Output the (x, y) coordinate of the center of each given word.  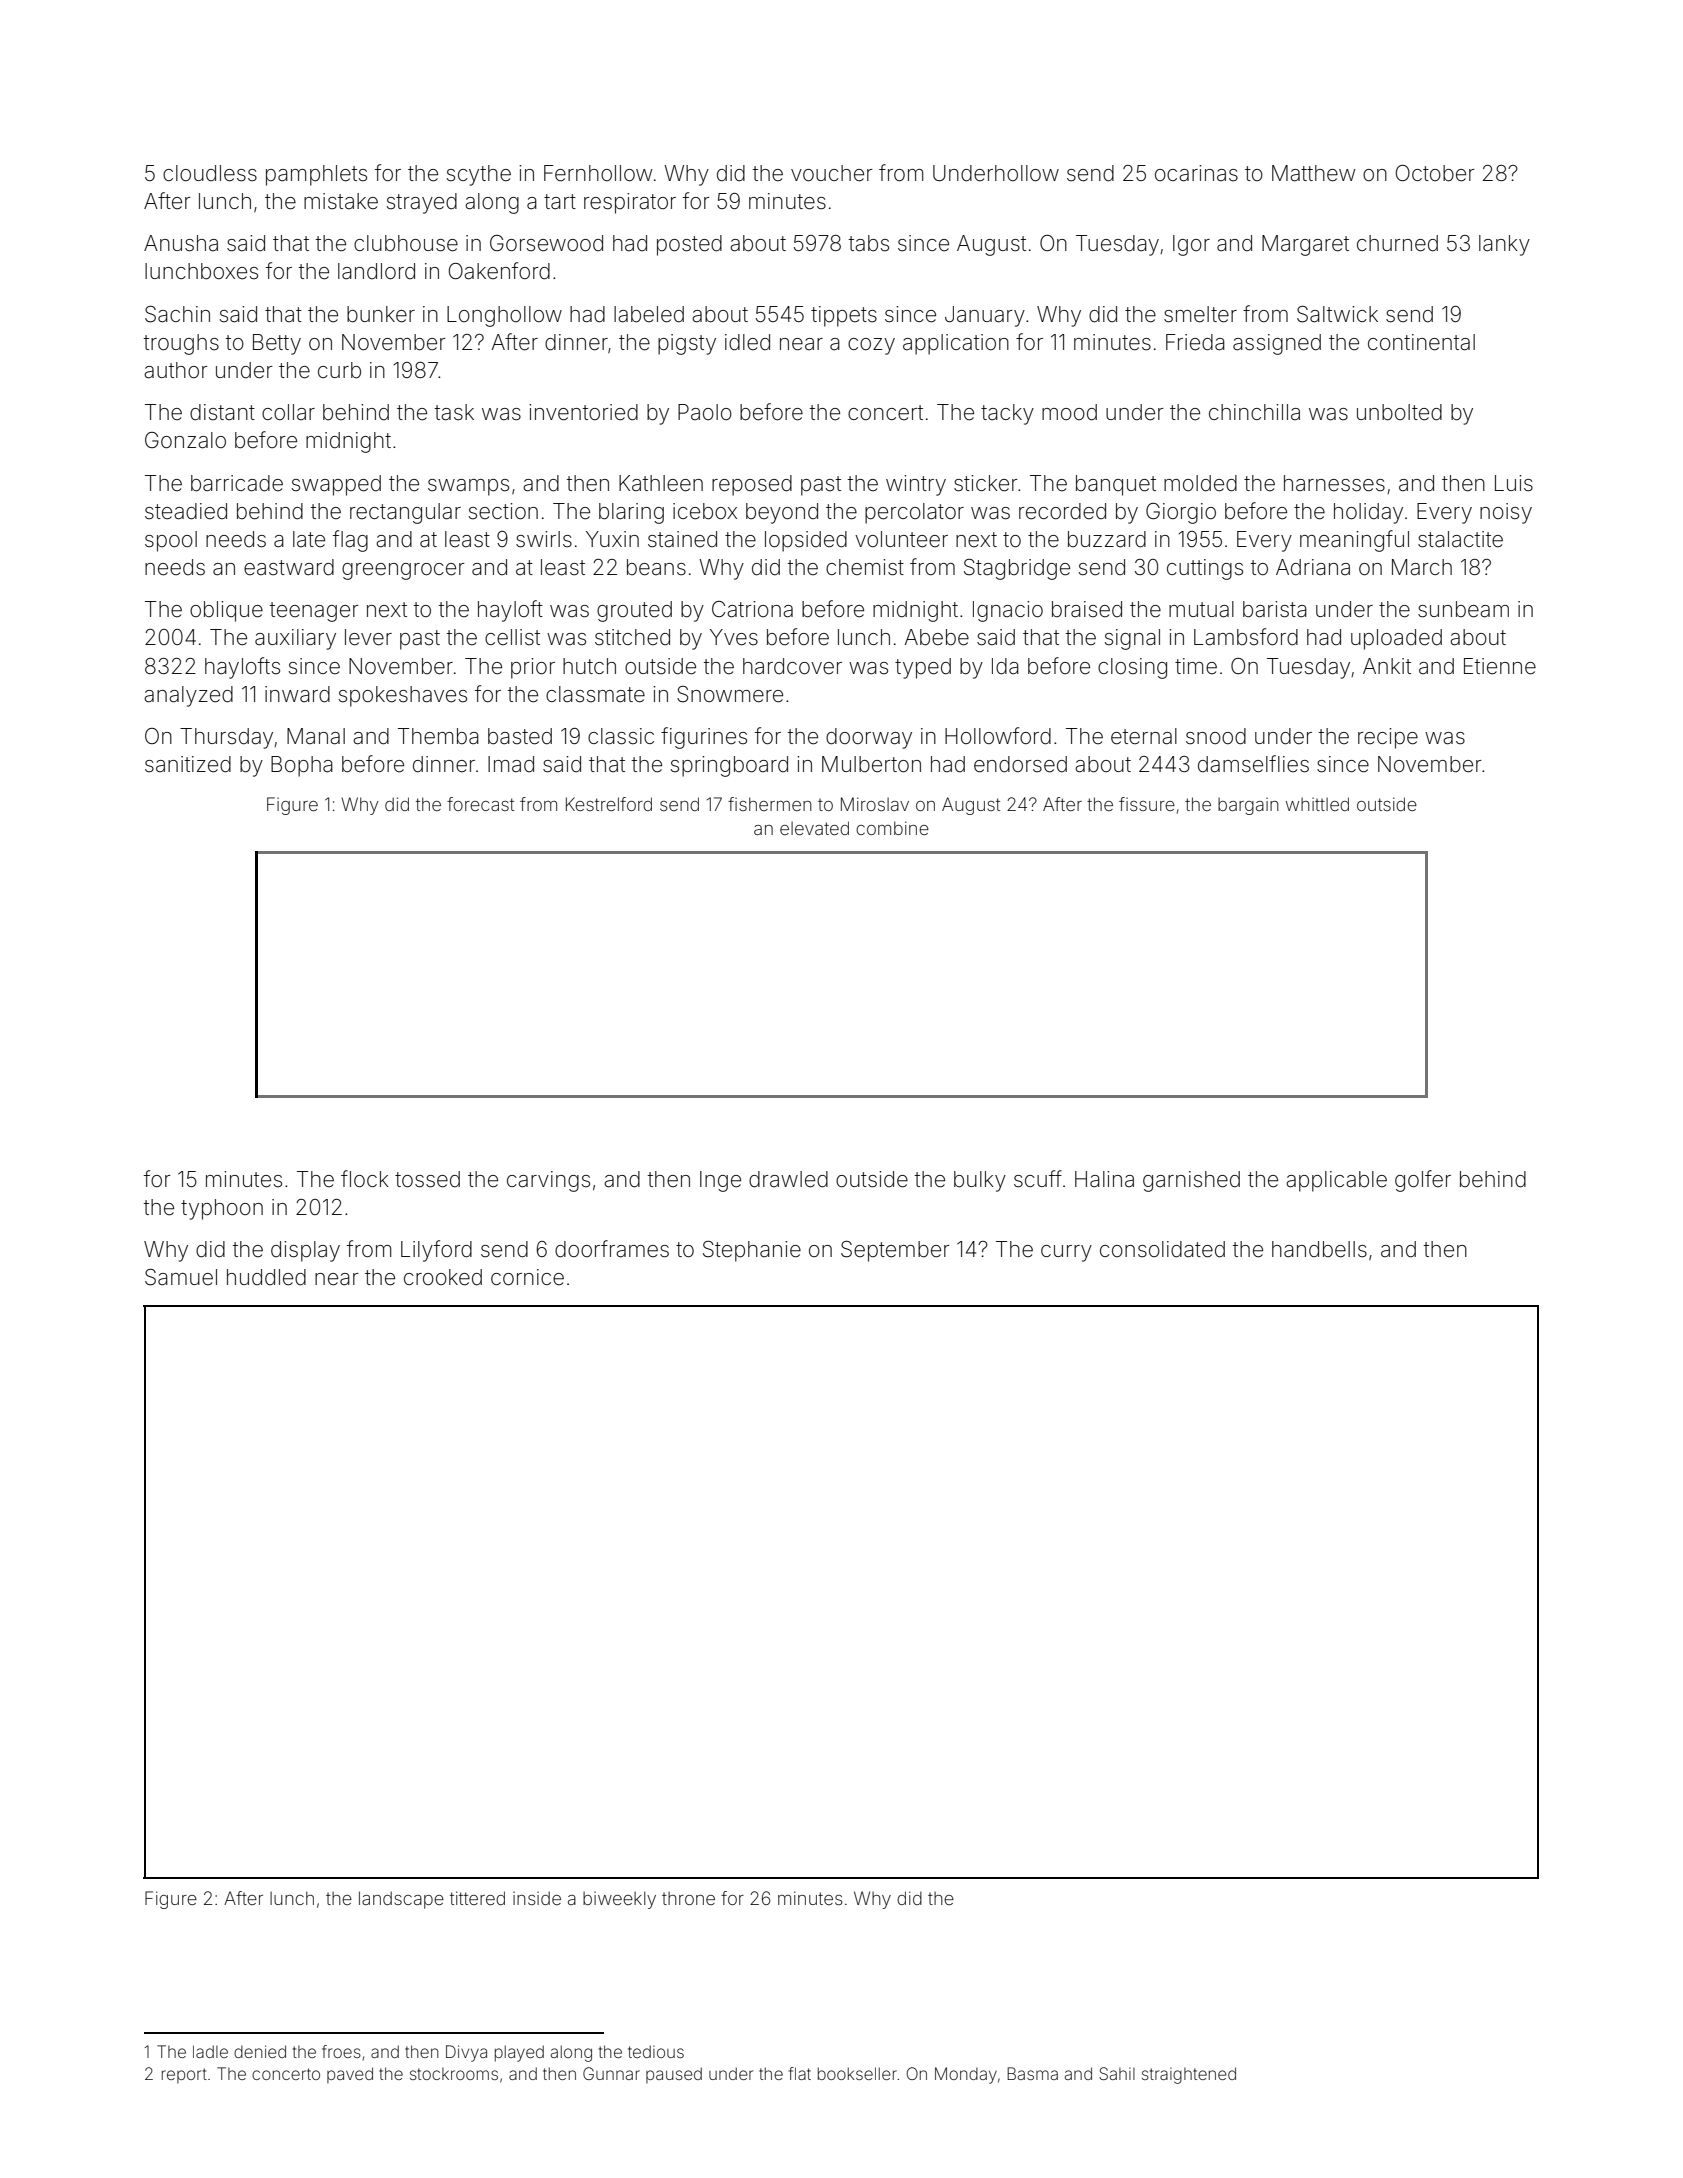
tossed (427, 1179)
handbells (1319, 1249)
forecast (480, 804)
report (184, 2075)
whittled (1317, 804)
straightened (1189, 2075)
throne (688, 1898)
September (895, 1251)
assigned (1277, 344)
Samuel (181, 1277)
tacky (1007, 414)
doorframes (612, 1249)
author (176, 370)
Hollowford (998, 736)
